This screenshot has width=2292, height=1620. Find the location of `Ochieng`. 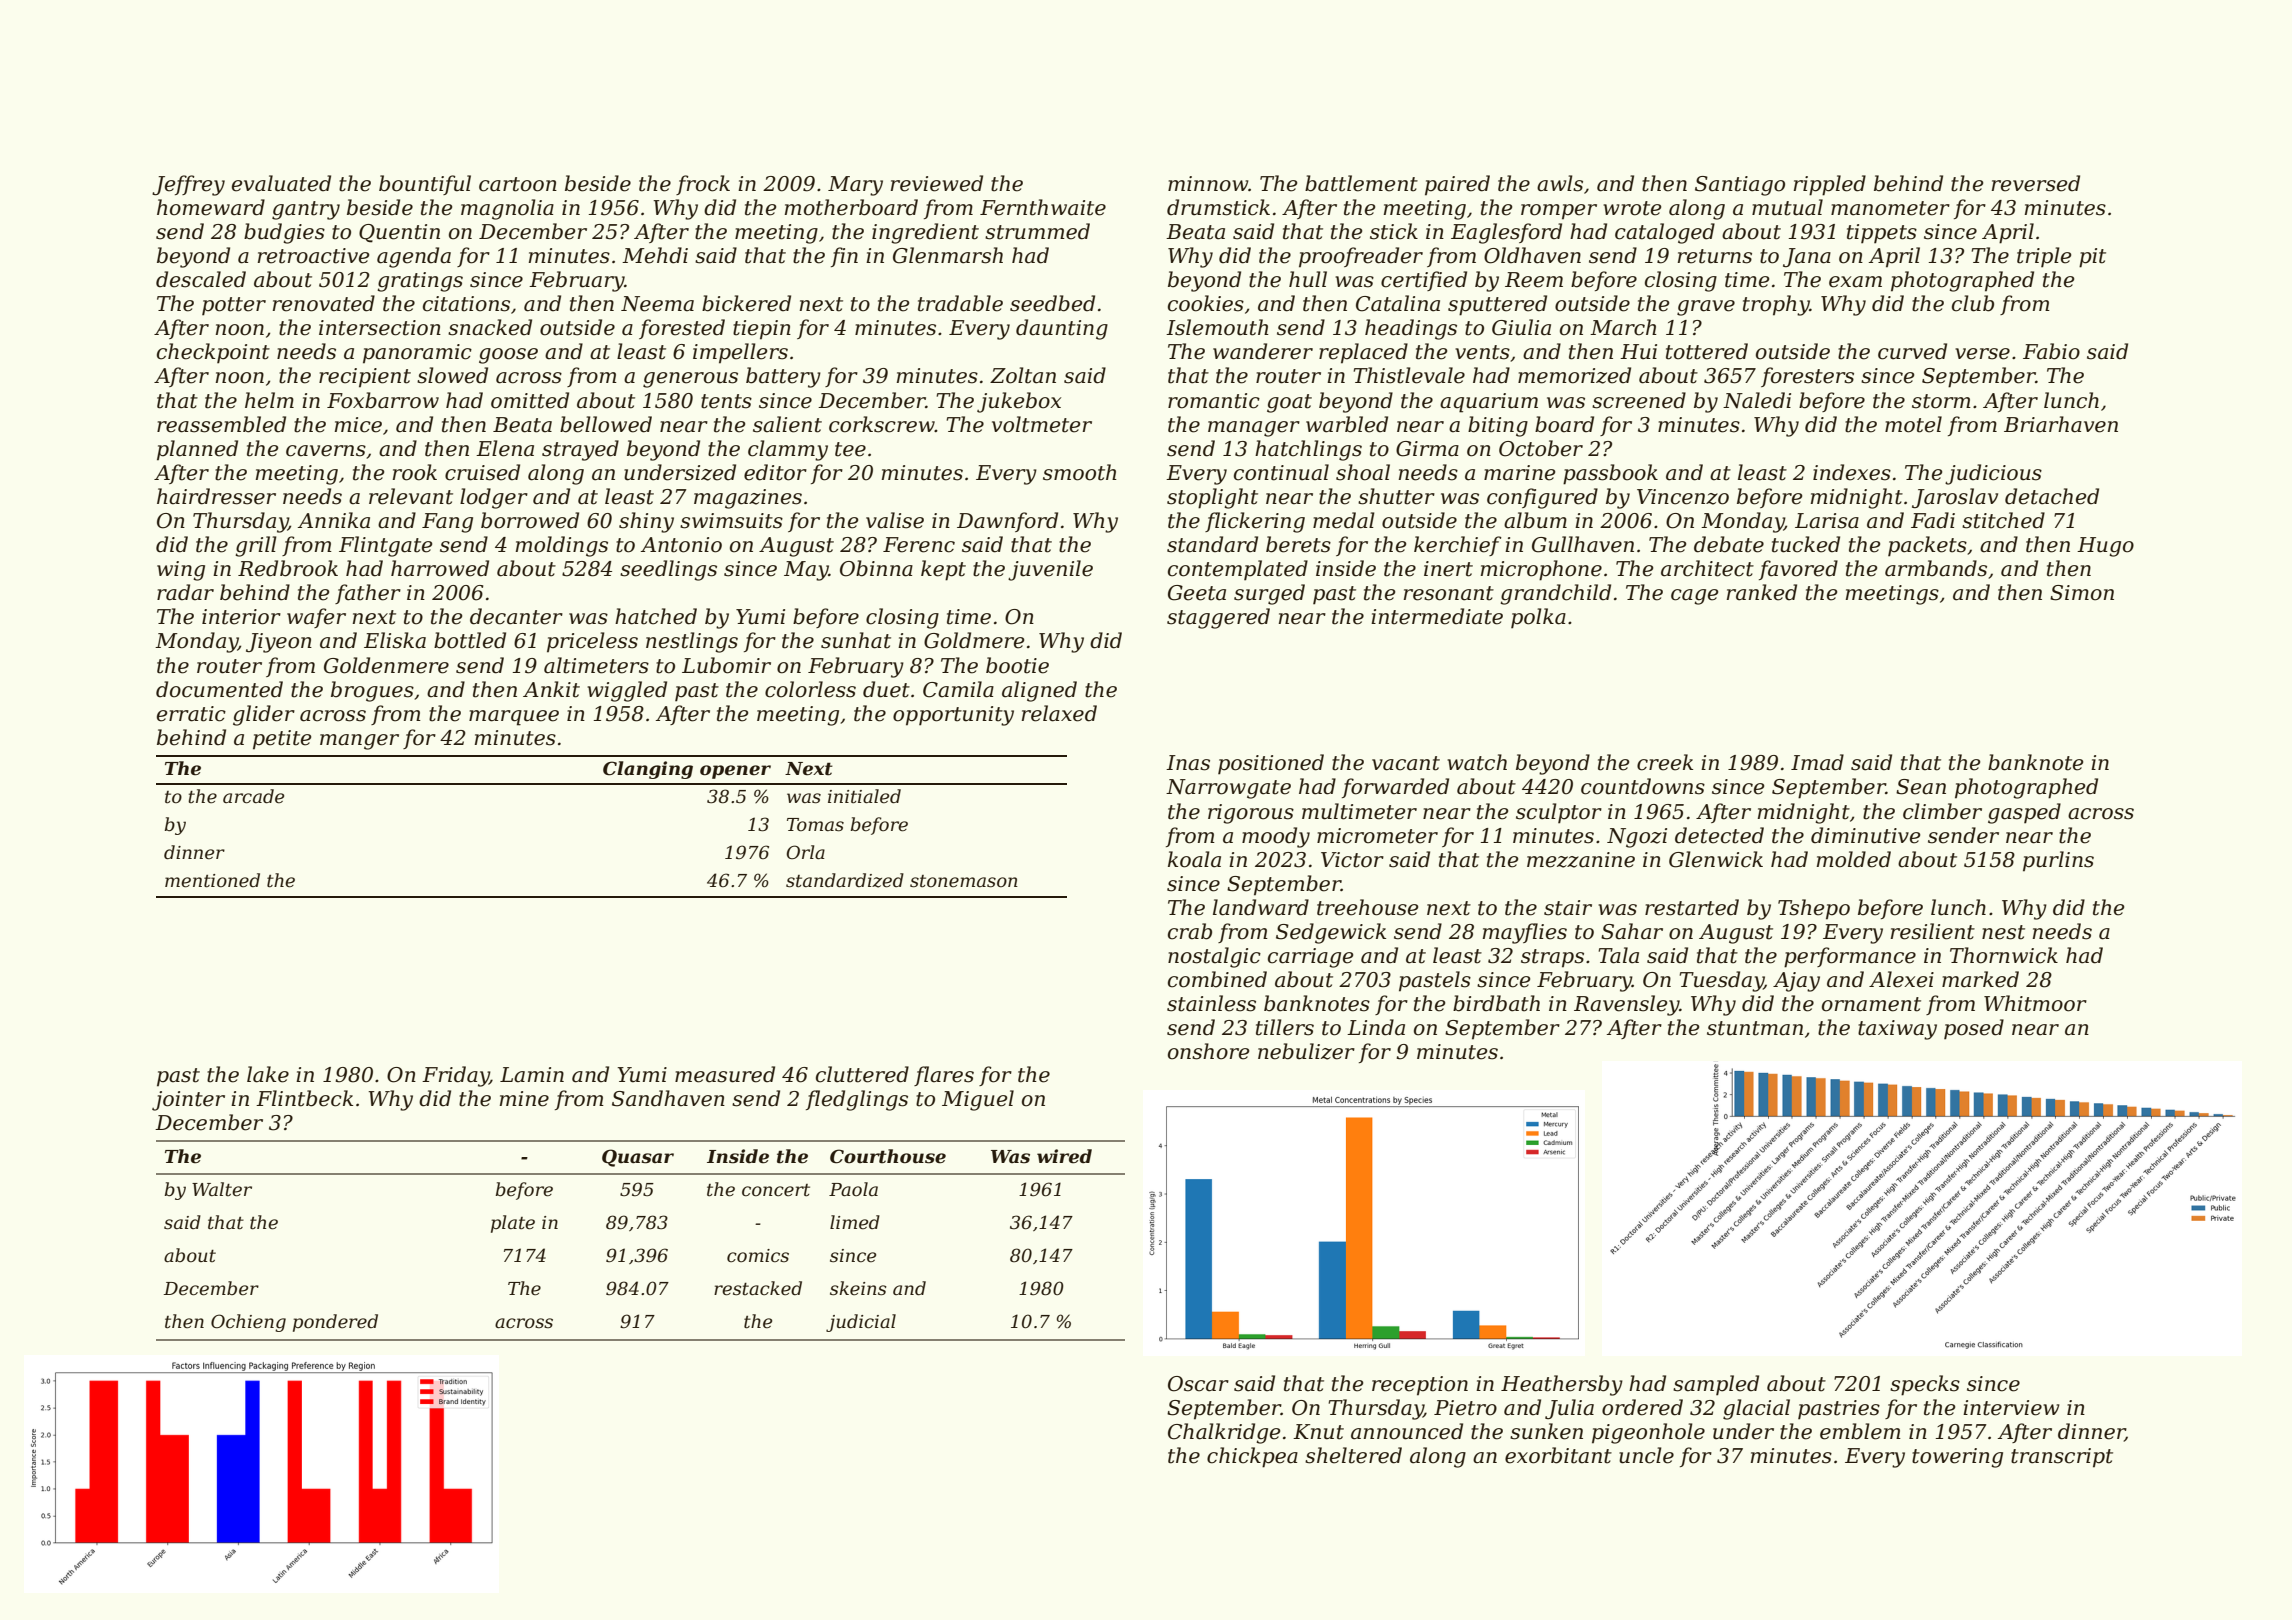

Ochieng is located at coordinates (248, 1323).
